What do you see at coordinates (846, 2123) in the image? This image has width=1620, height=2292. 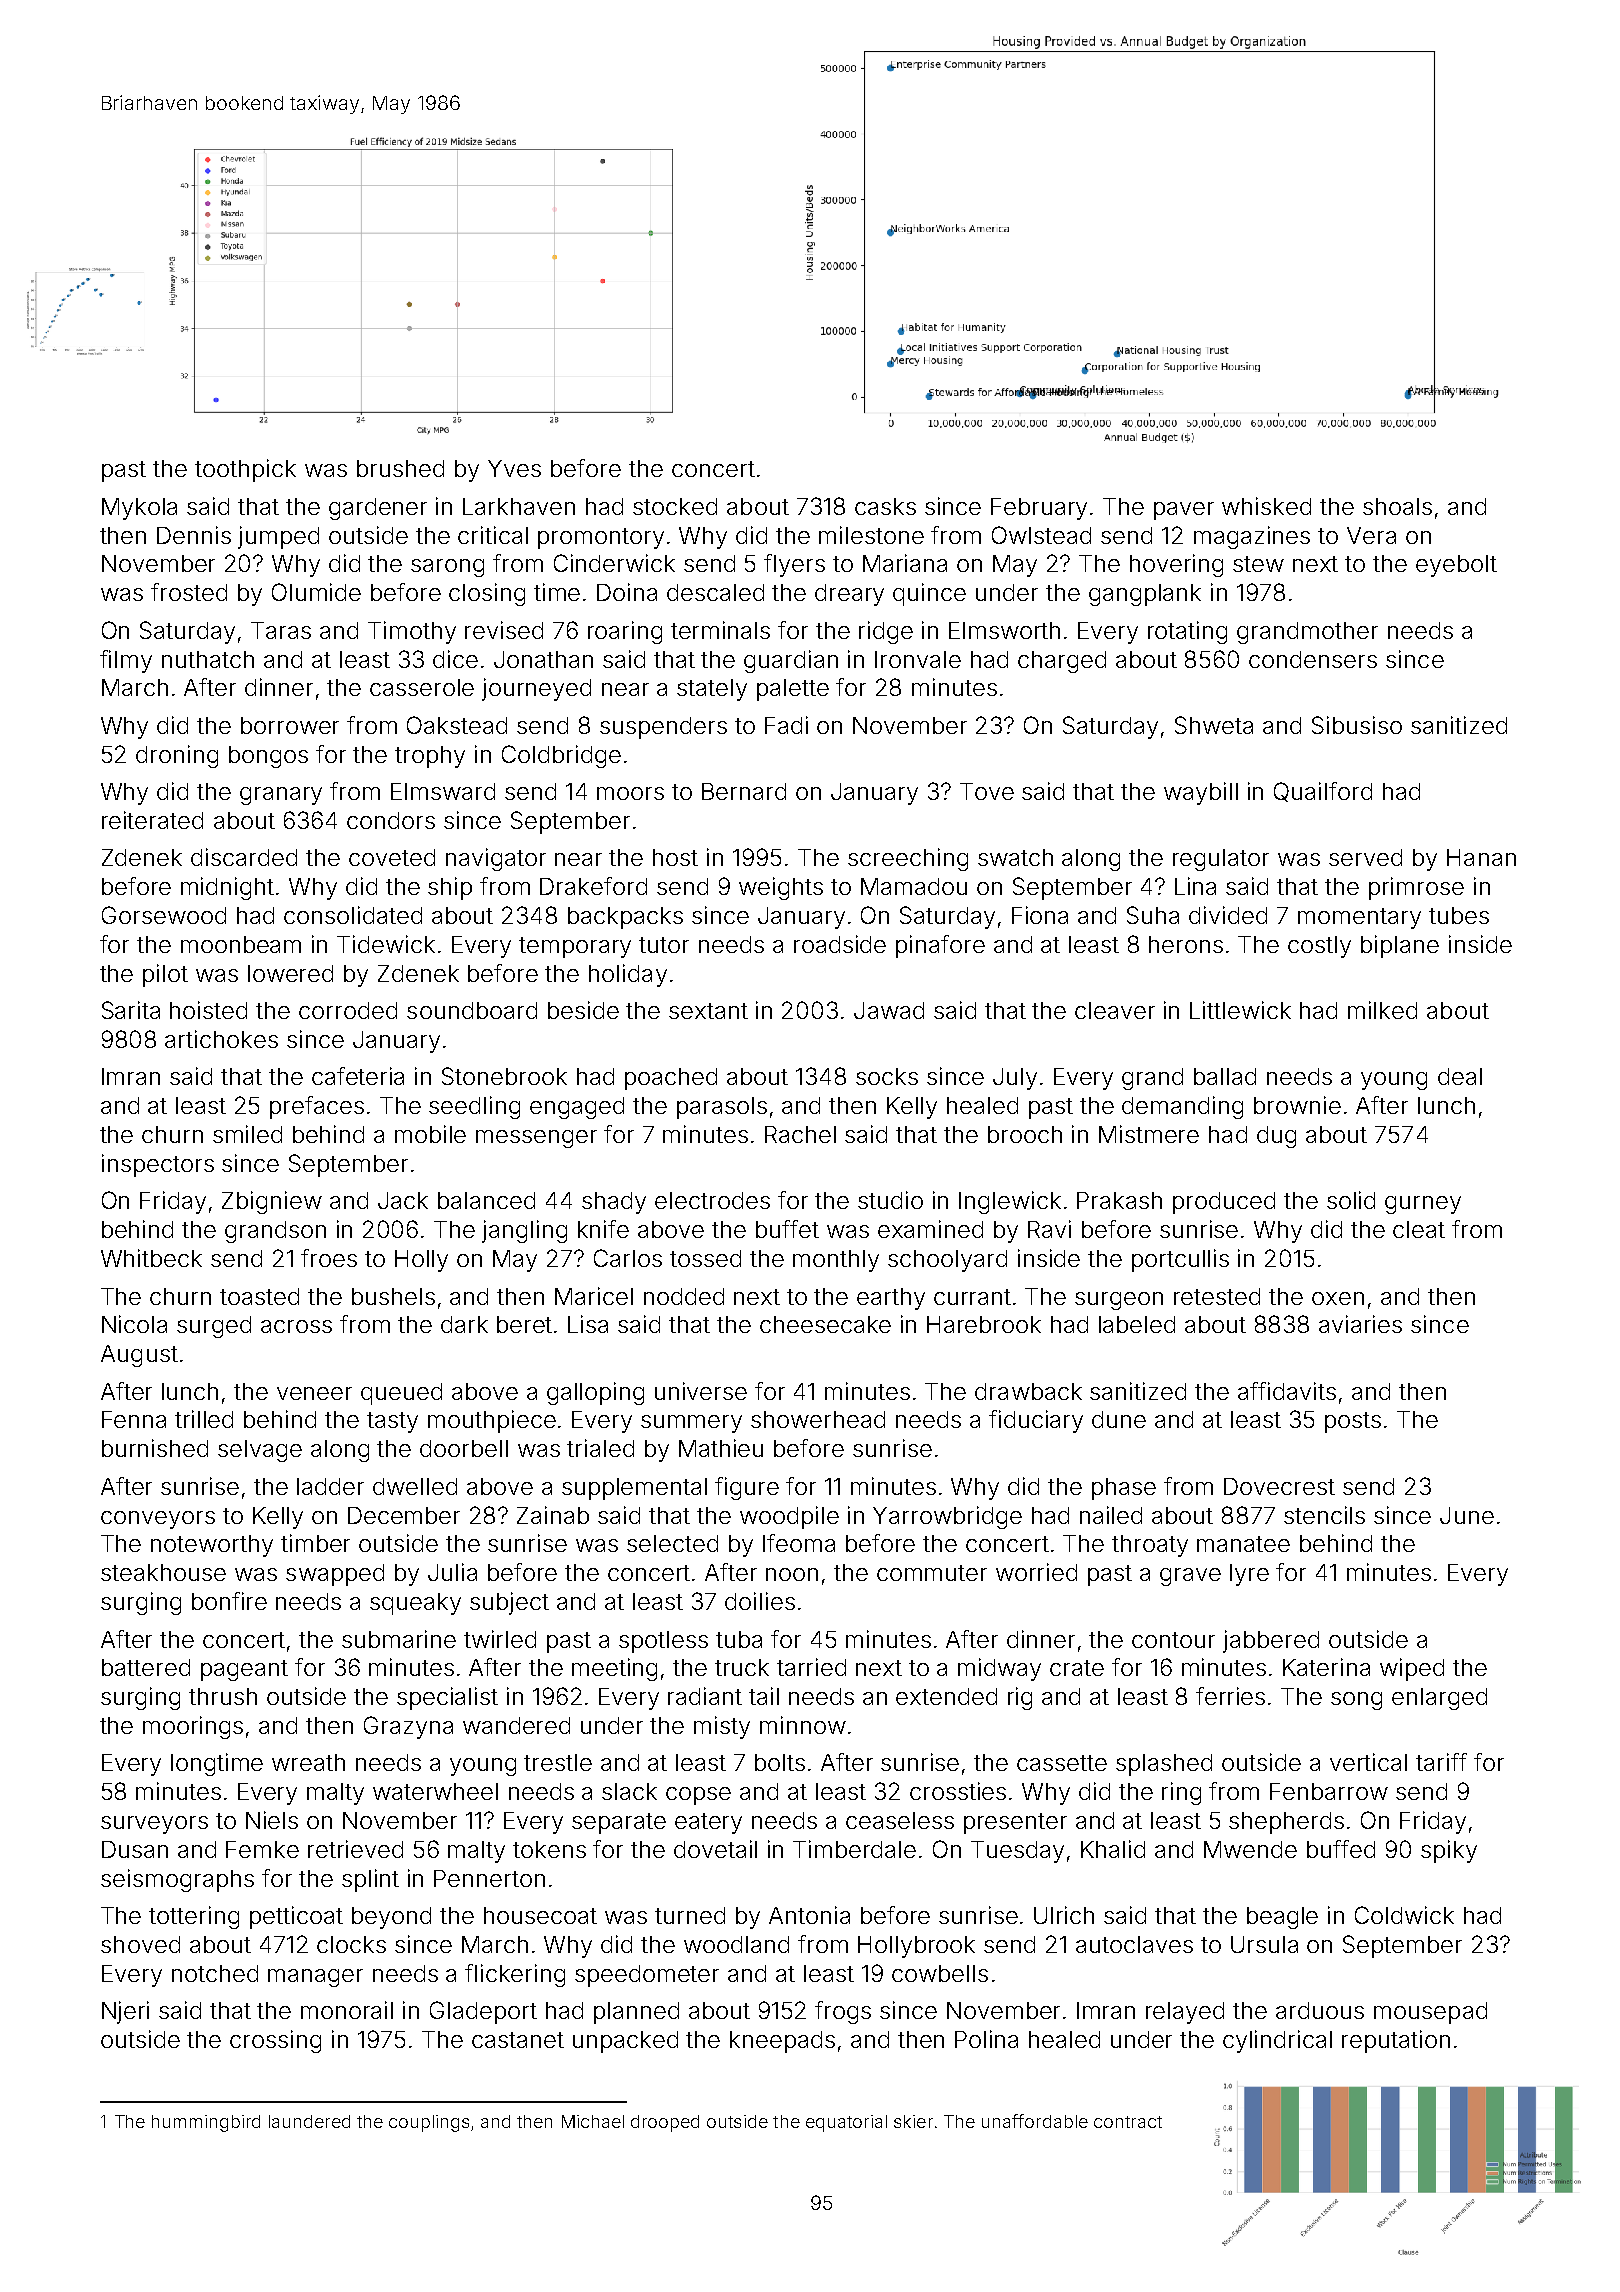 I see `equatorial` at bounding box center [846, 2123].
